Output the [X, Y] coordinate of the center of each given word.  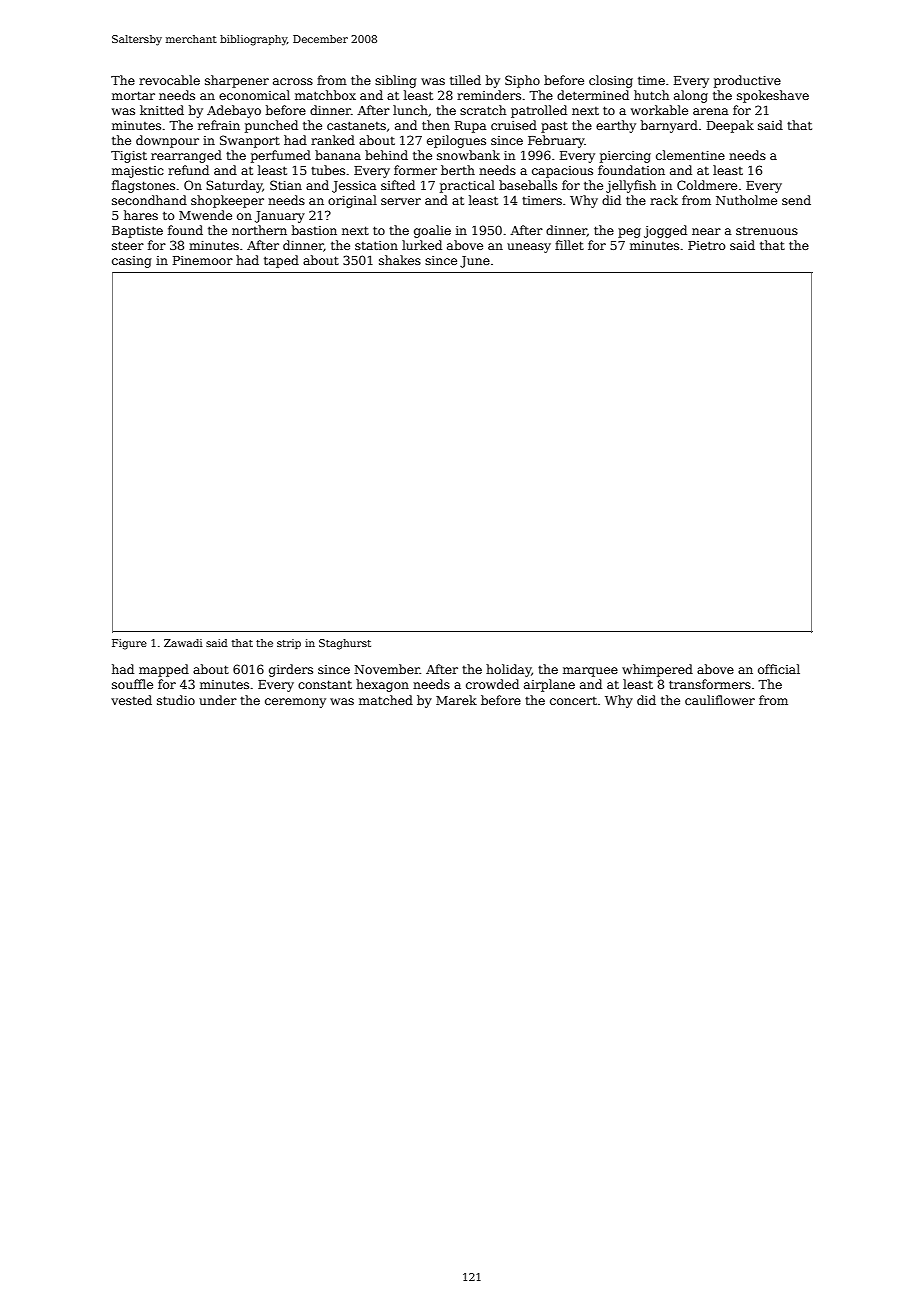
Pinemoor [203, 260]
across [293, 81]
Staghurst [345, 644]
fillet [569, 245]
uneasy [529, 248]
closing [611, 81]
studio [176, 700]
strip [289, 644]
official [779, 669]
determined [593, 95]
